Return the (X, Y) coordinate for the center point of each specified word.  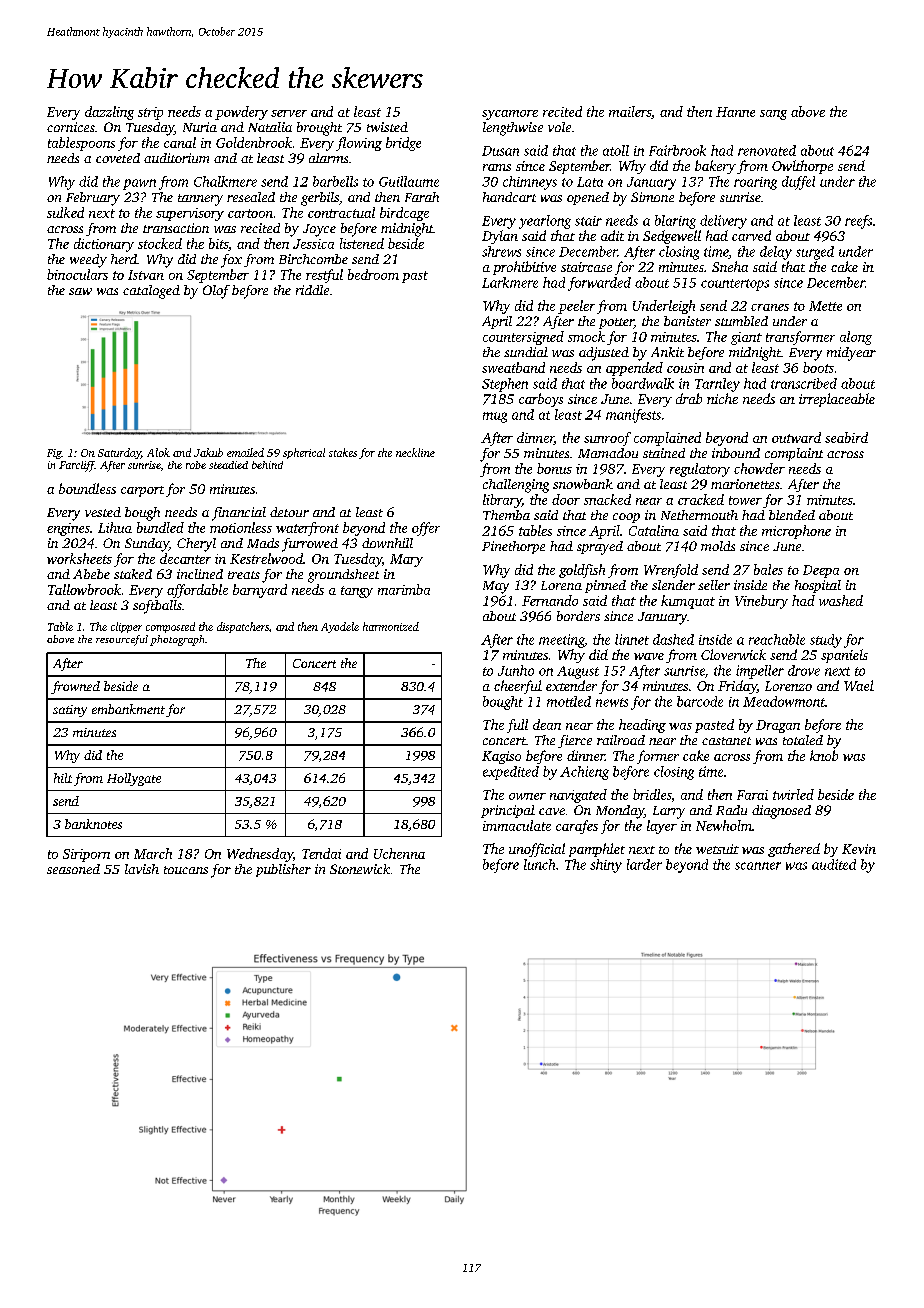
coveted (118, 158)
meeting (561, 641)
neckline (415, 452)
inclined (200, 574)
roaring (755, 183)
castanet (726, 741)
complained (667, 439)
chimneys (530, 183)
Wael (859, 685)
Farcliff (77, 466)
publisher (283, 870)
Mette (825, 306)
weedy (88, 261)
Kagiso (501, 757)
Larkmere (510, 282)
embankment (128, 709)
